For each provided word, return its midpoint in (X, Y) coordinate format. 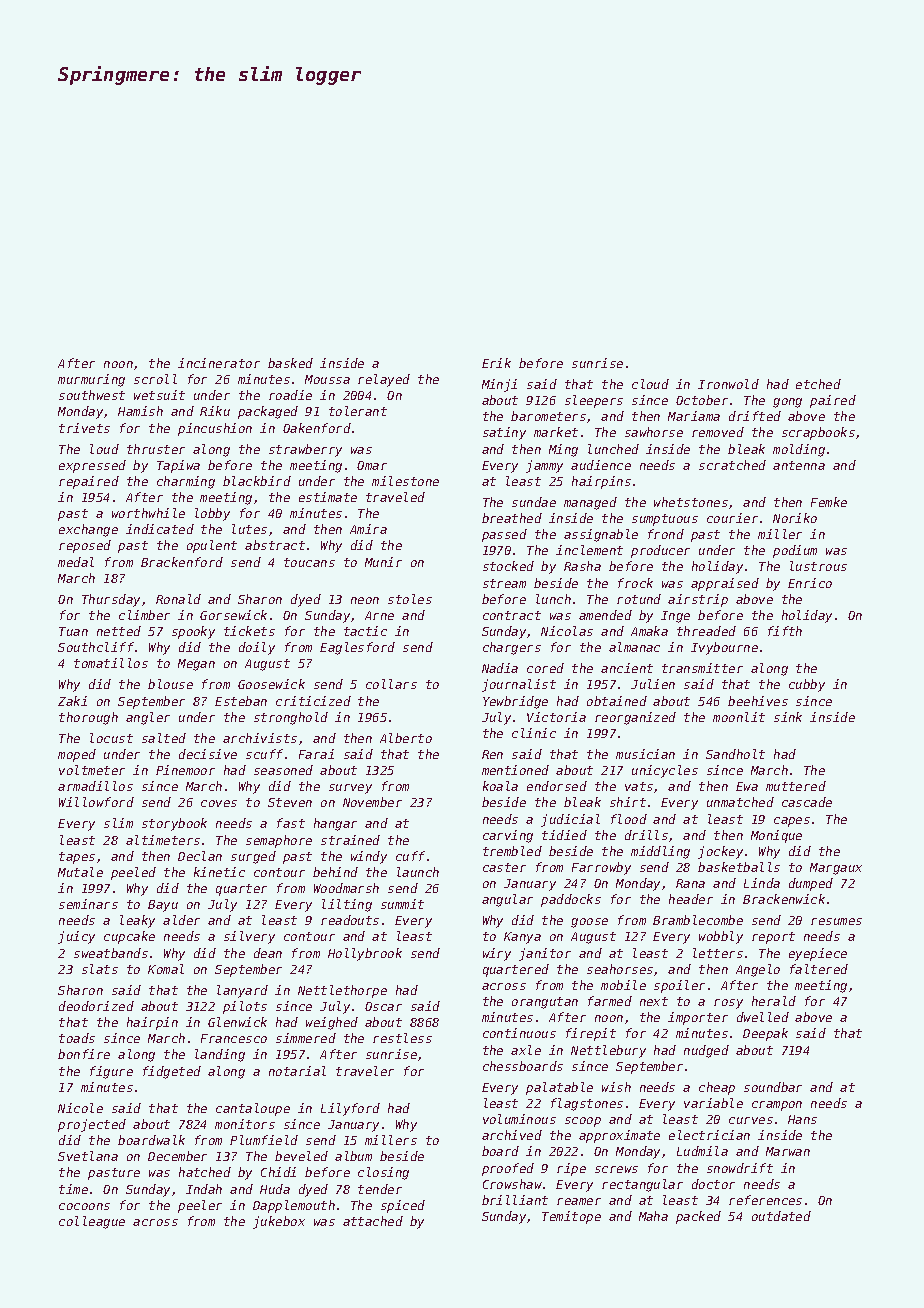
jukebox (279, 1222)
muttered (796, 786)
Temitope (571, 1217)
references (765, 1200)
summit (402, 904)
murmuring (91, 380)
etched (818, 384)
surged (253, 857)
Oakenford (317, 428)
